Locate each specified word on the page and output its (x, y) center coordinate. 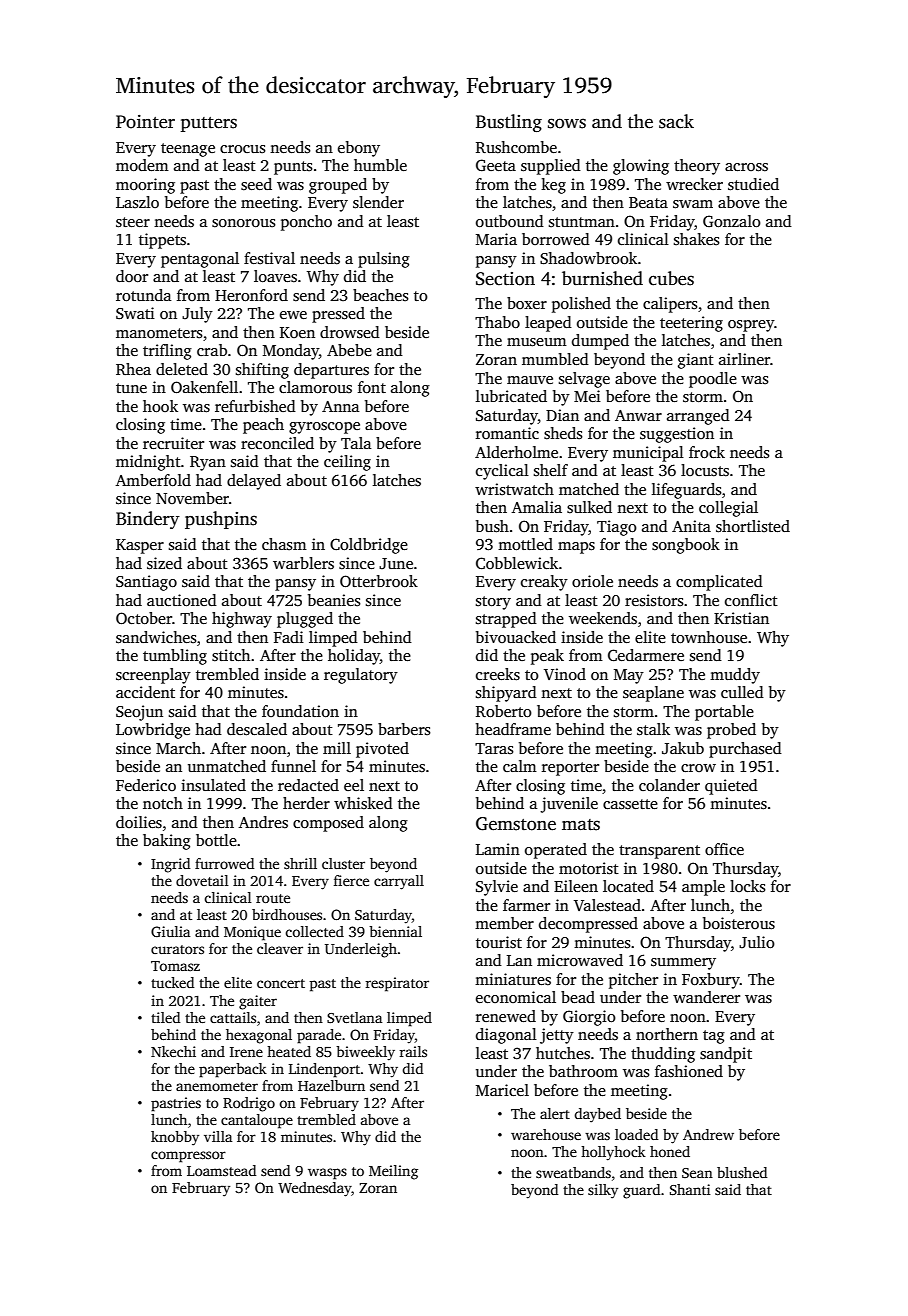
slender (378, 202)
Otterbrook (379, 581)
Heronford (251, 295)
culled (742, 692)
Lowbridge (153, 731)
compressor (188, 1157)
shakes (697, 239)
